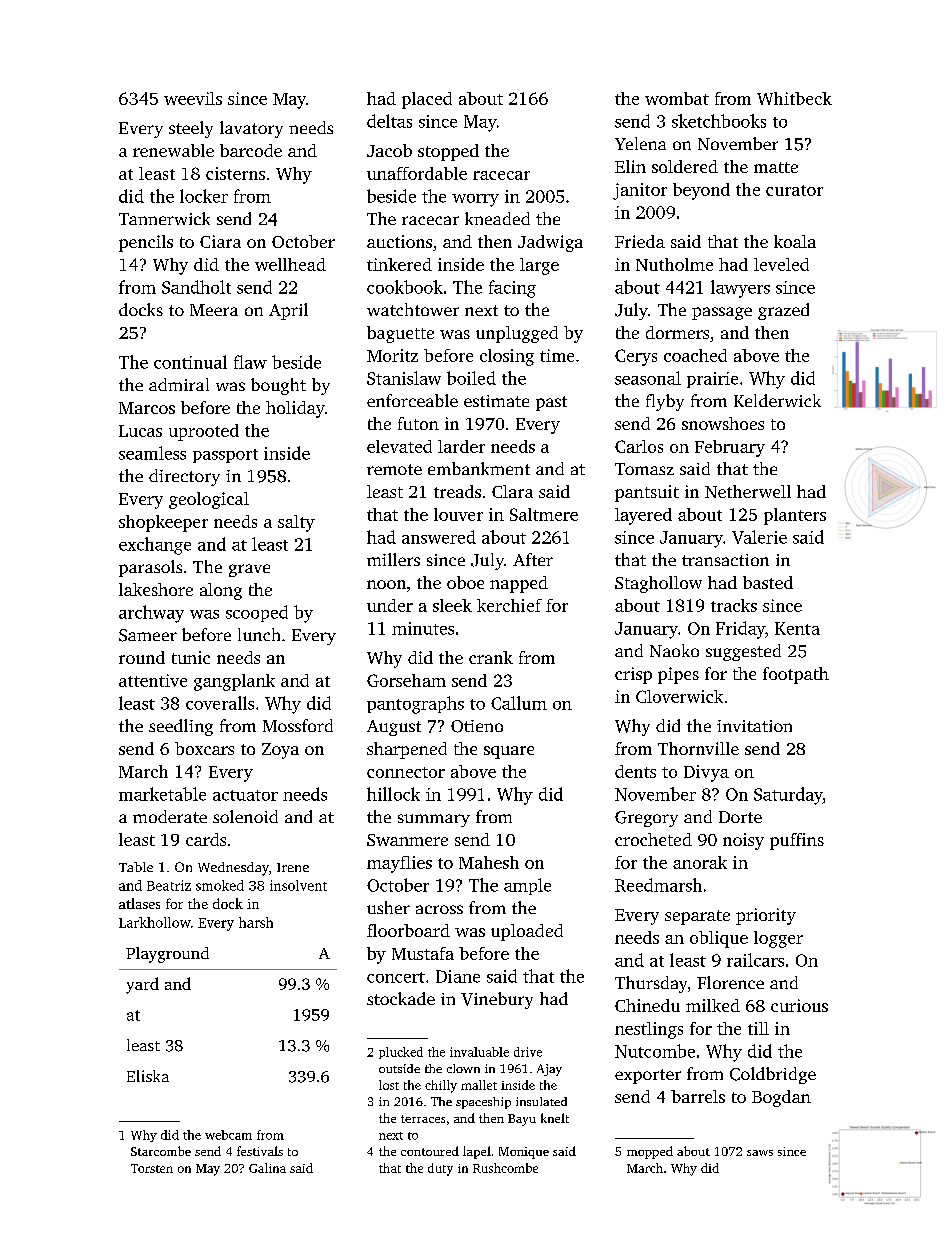  I want to click on Netherwell, so click(748, 491).
